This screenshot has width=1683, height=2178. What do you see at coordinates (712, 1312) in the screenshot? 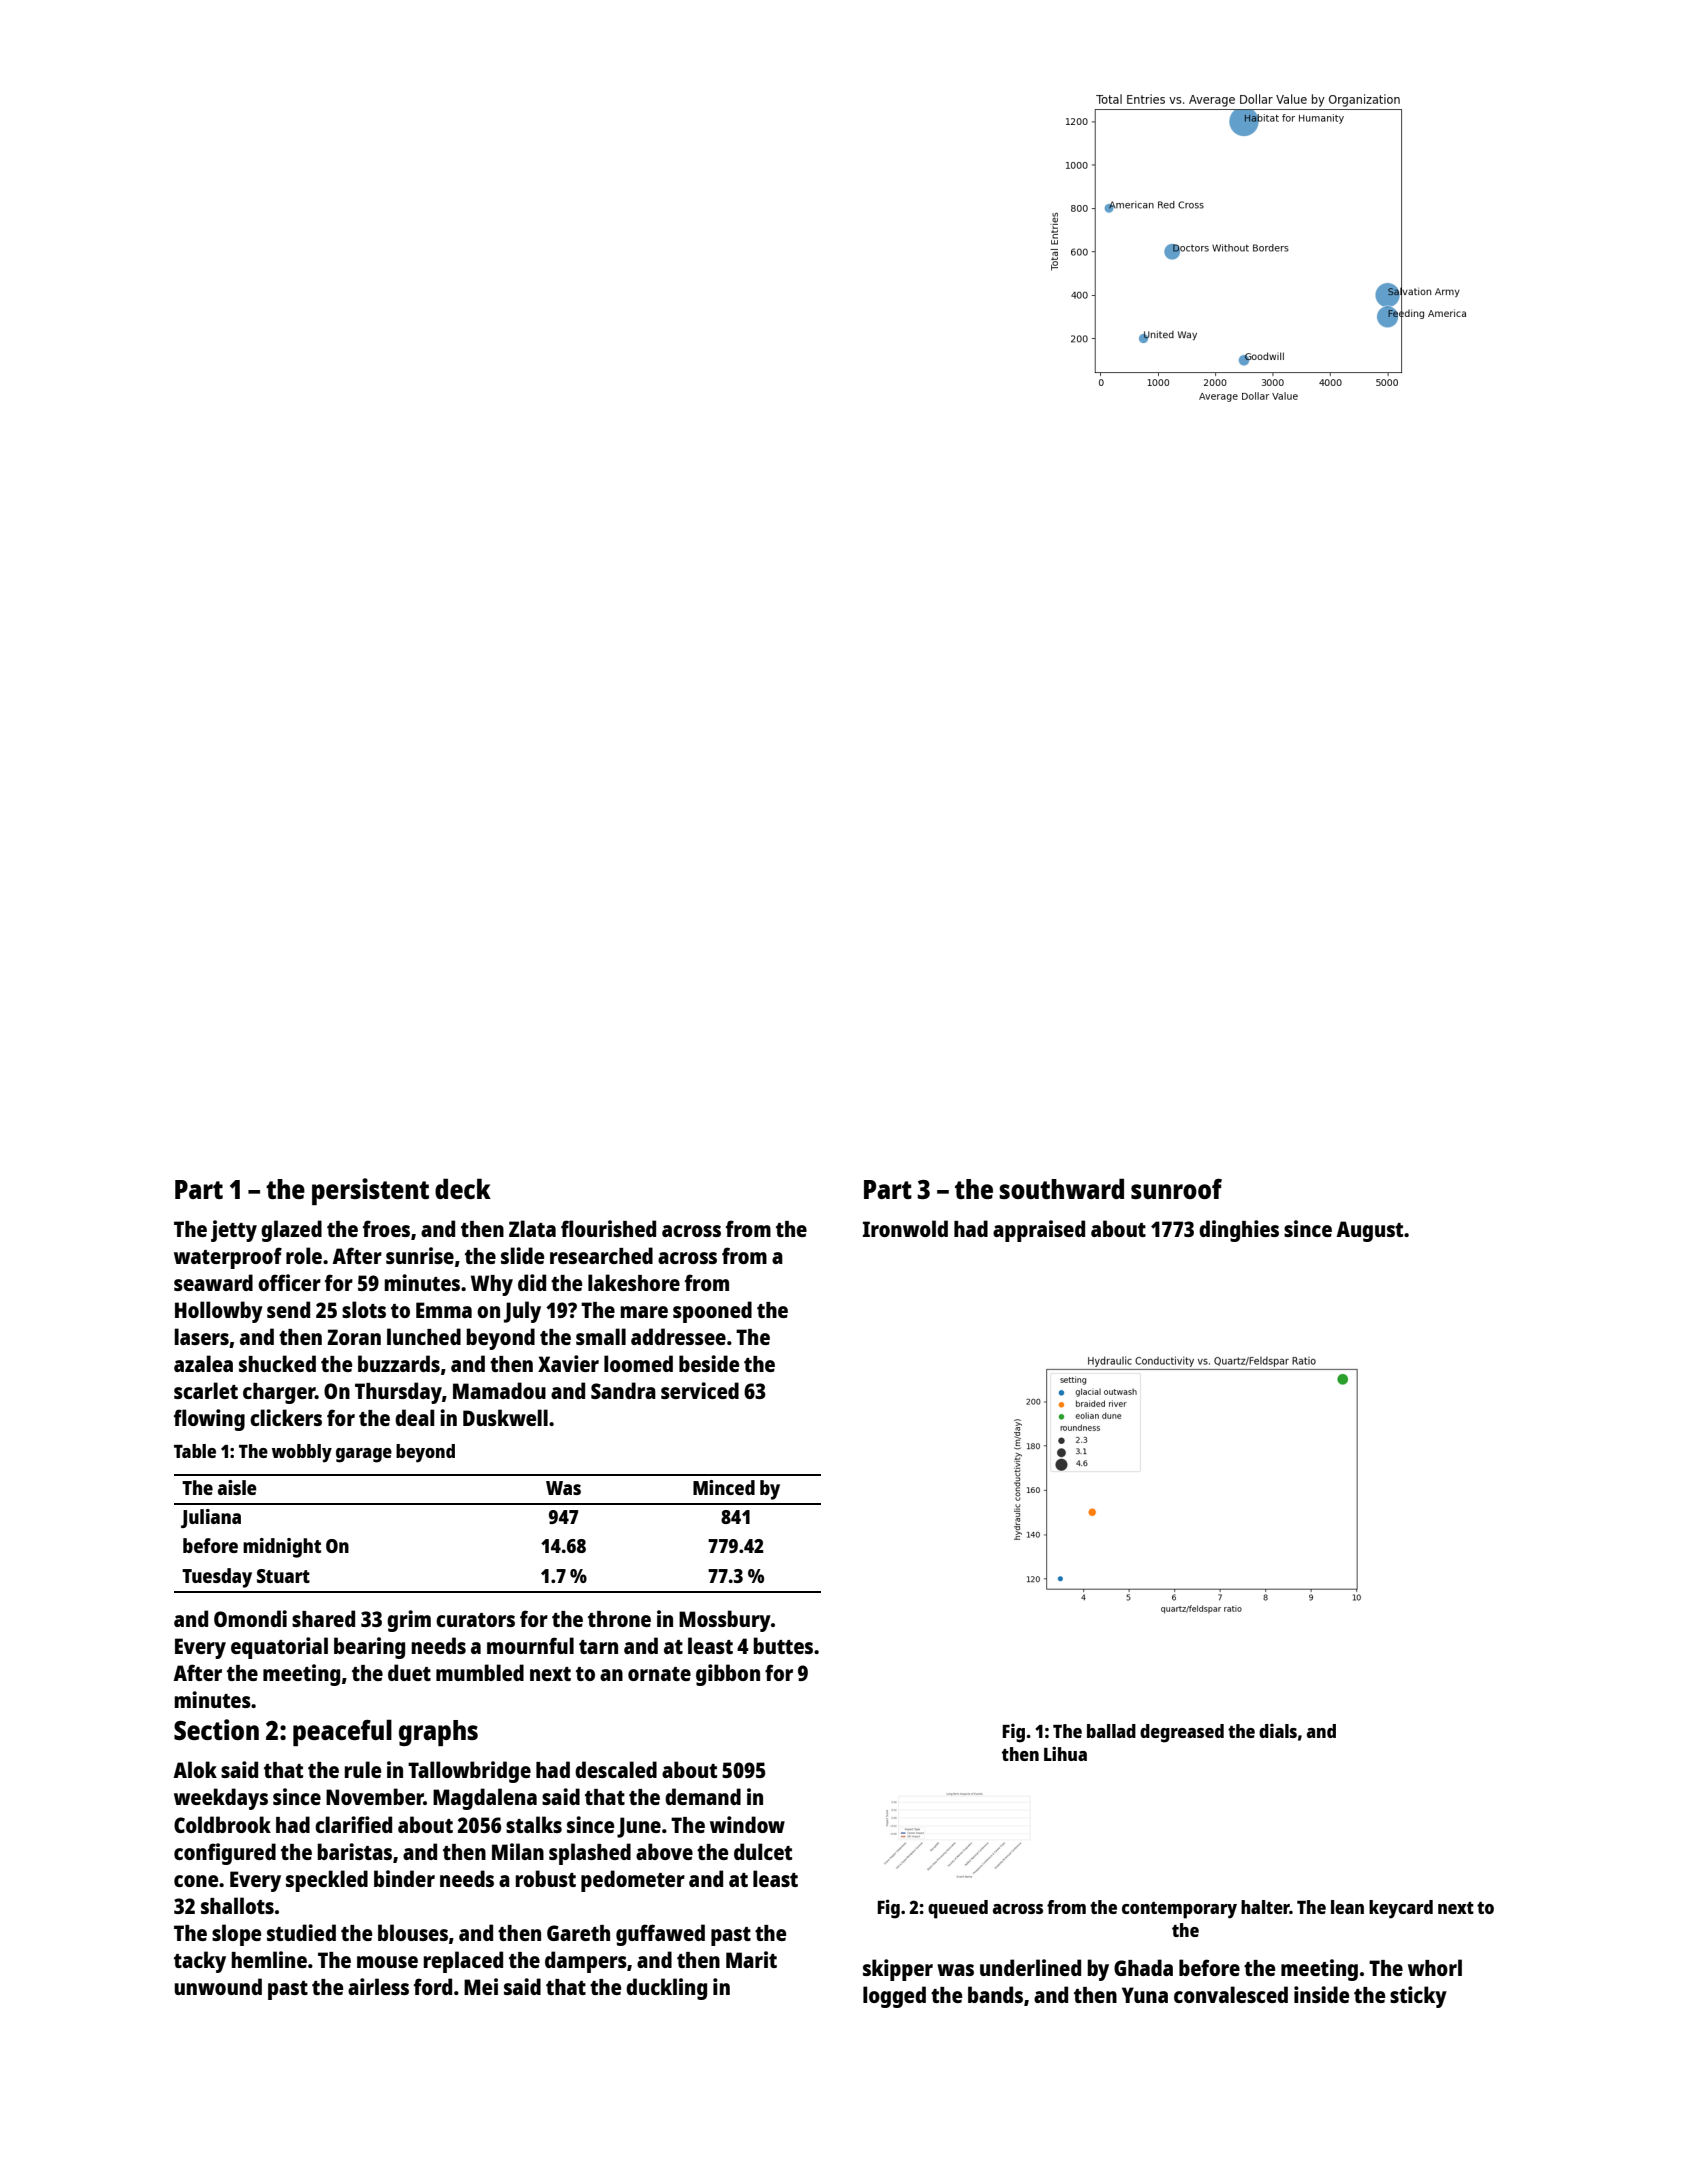
I see `spooned` at bounding box center [712, 1312].
